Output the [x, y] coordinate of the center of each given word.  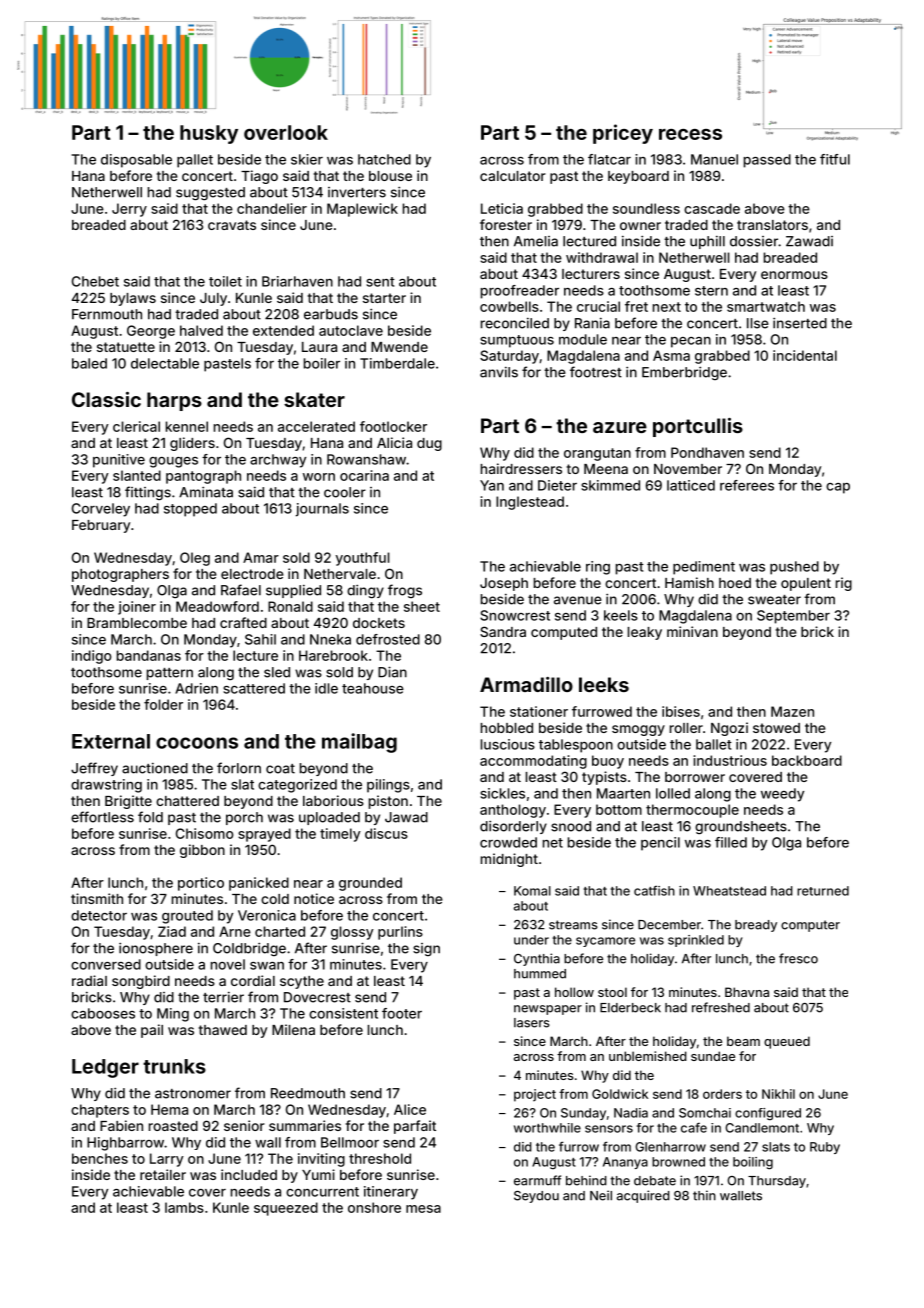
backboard [807, 760]
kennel [187, 426]
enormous [794, 275]
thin [704, 1195]
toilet [225, 281]
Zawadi [809, 241]
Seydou [536, 1197]
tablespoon [576, 746]
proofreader [520, 292]
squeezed [286, 1209]
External [111, 741]
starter [384, 298]
